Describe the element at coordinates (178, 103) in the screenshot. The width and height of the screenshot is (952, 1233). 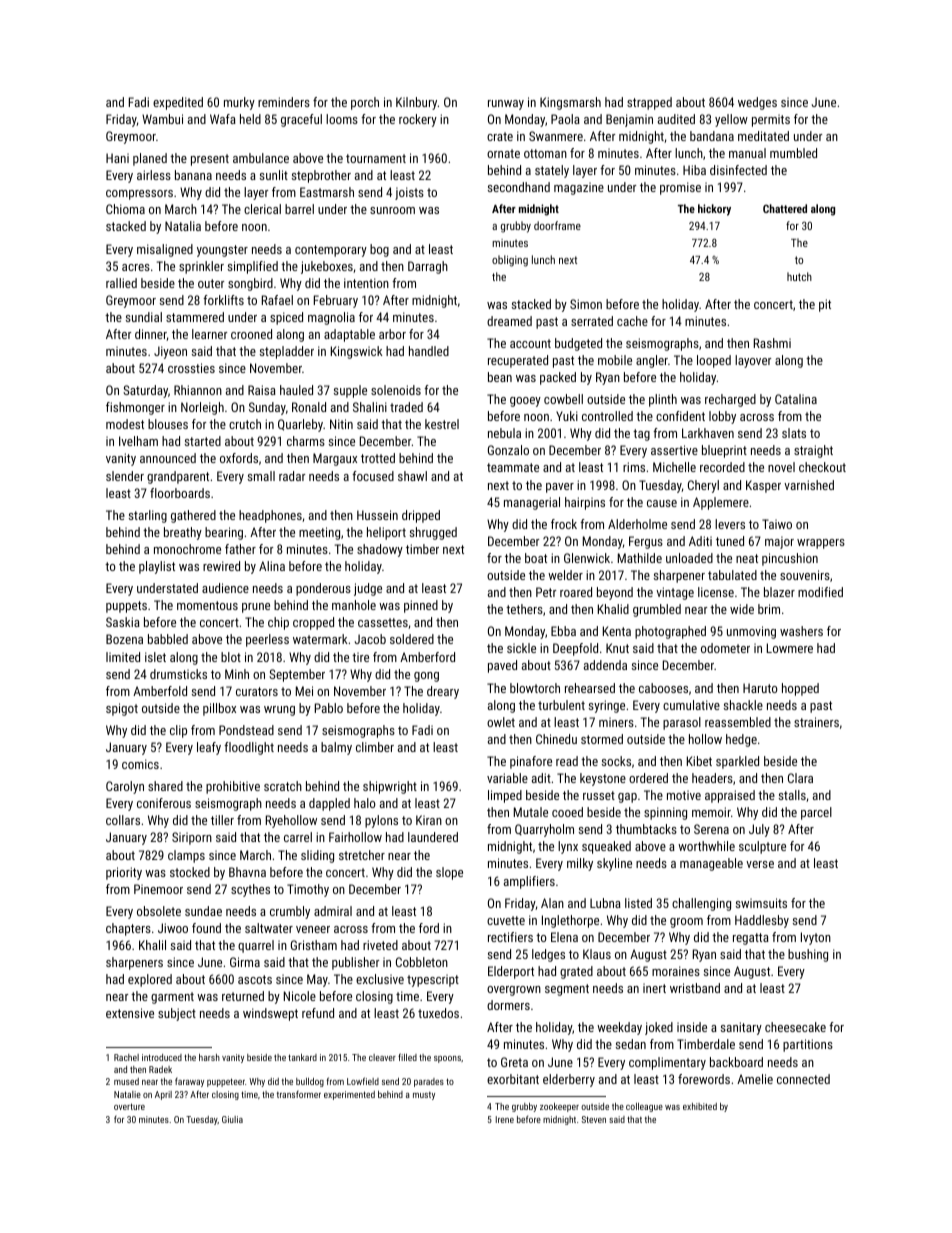
I see `expedited` at that location.
